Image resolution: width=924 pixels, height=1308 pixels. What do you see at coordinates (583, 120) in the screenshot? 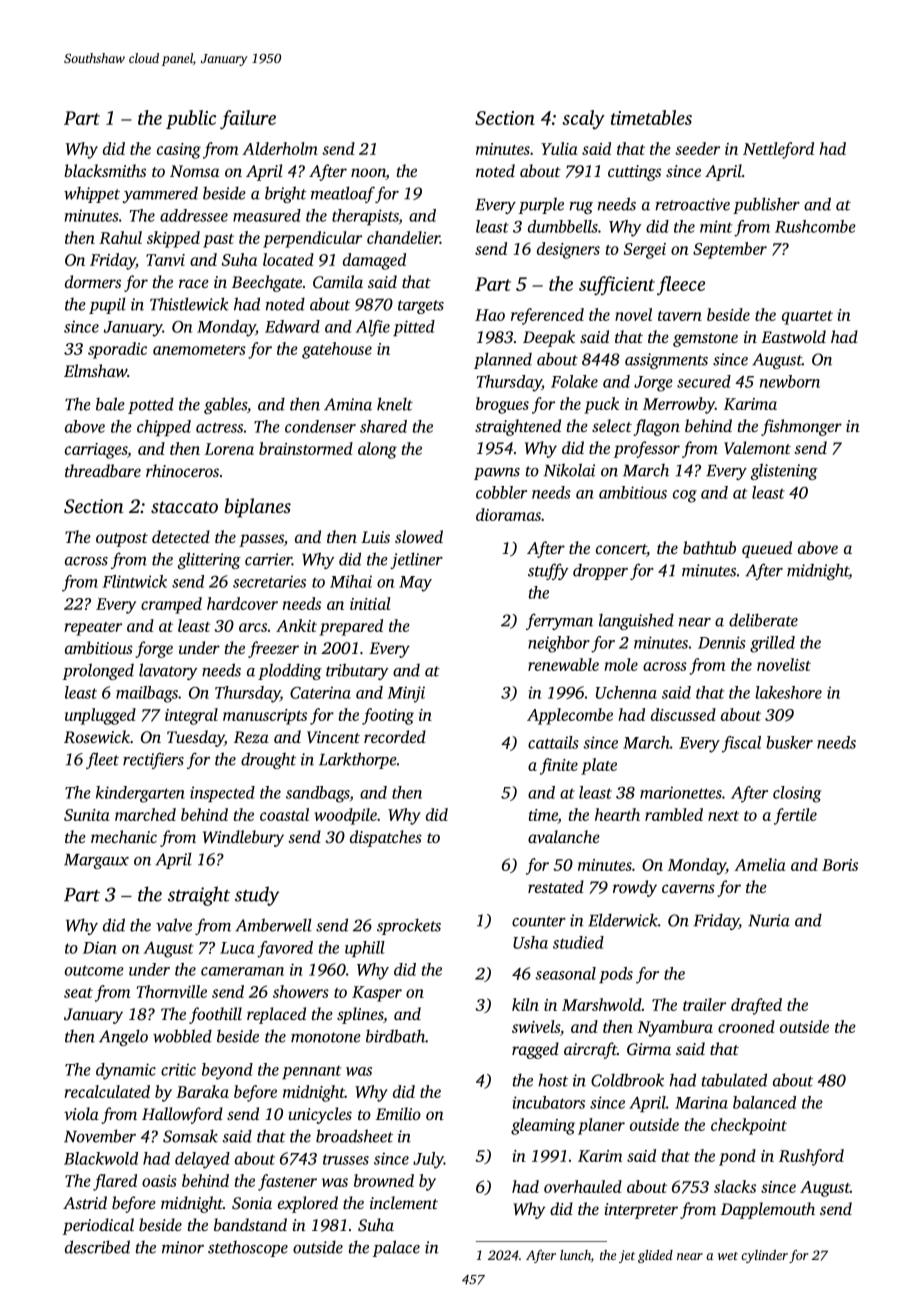
I see `scaly` at bounding box center [583, 120].
